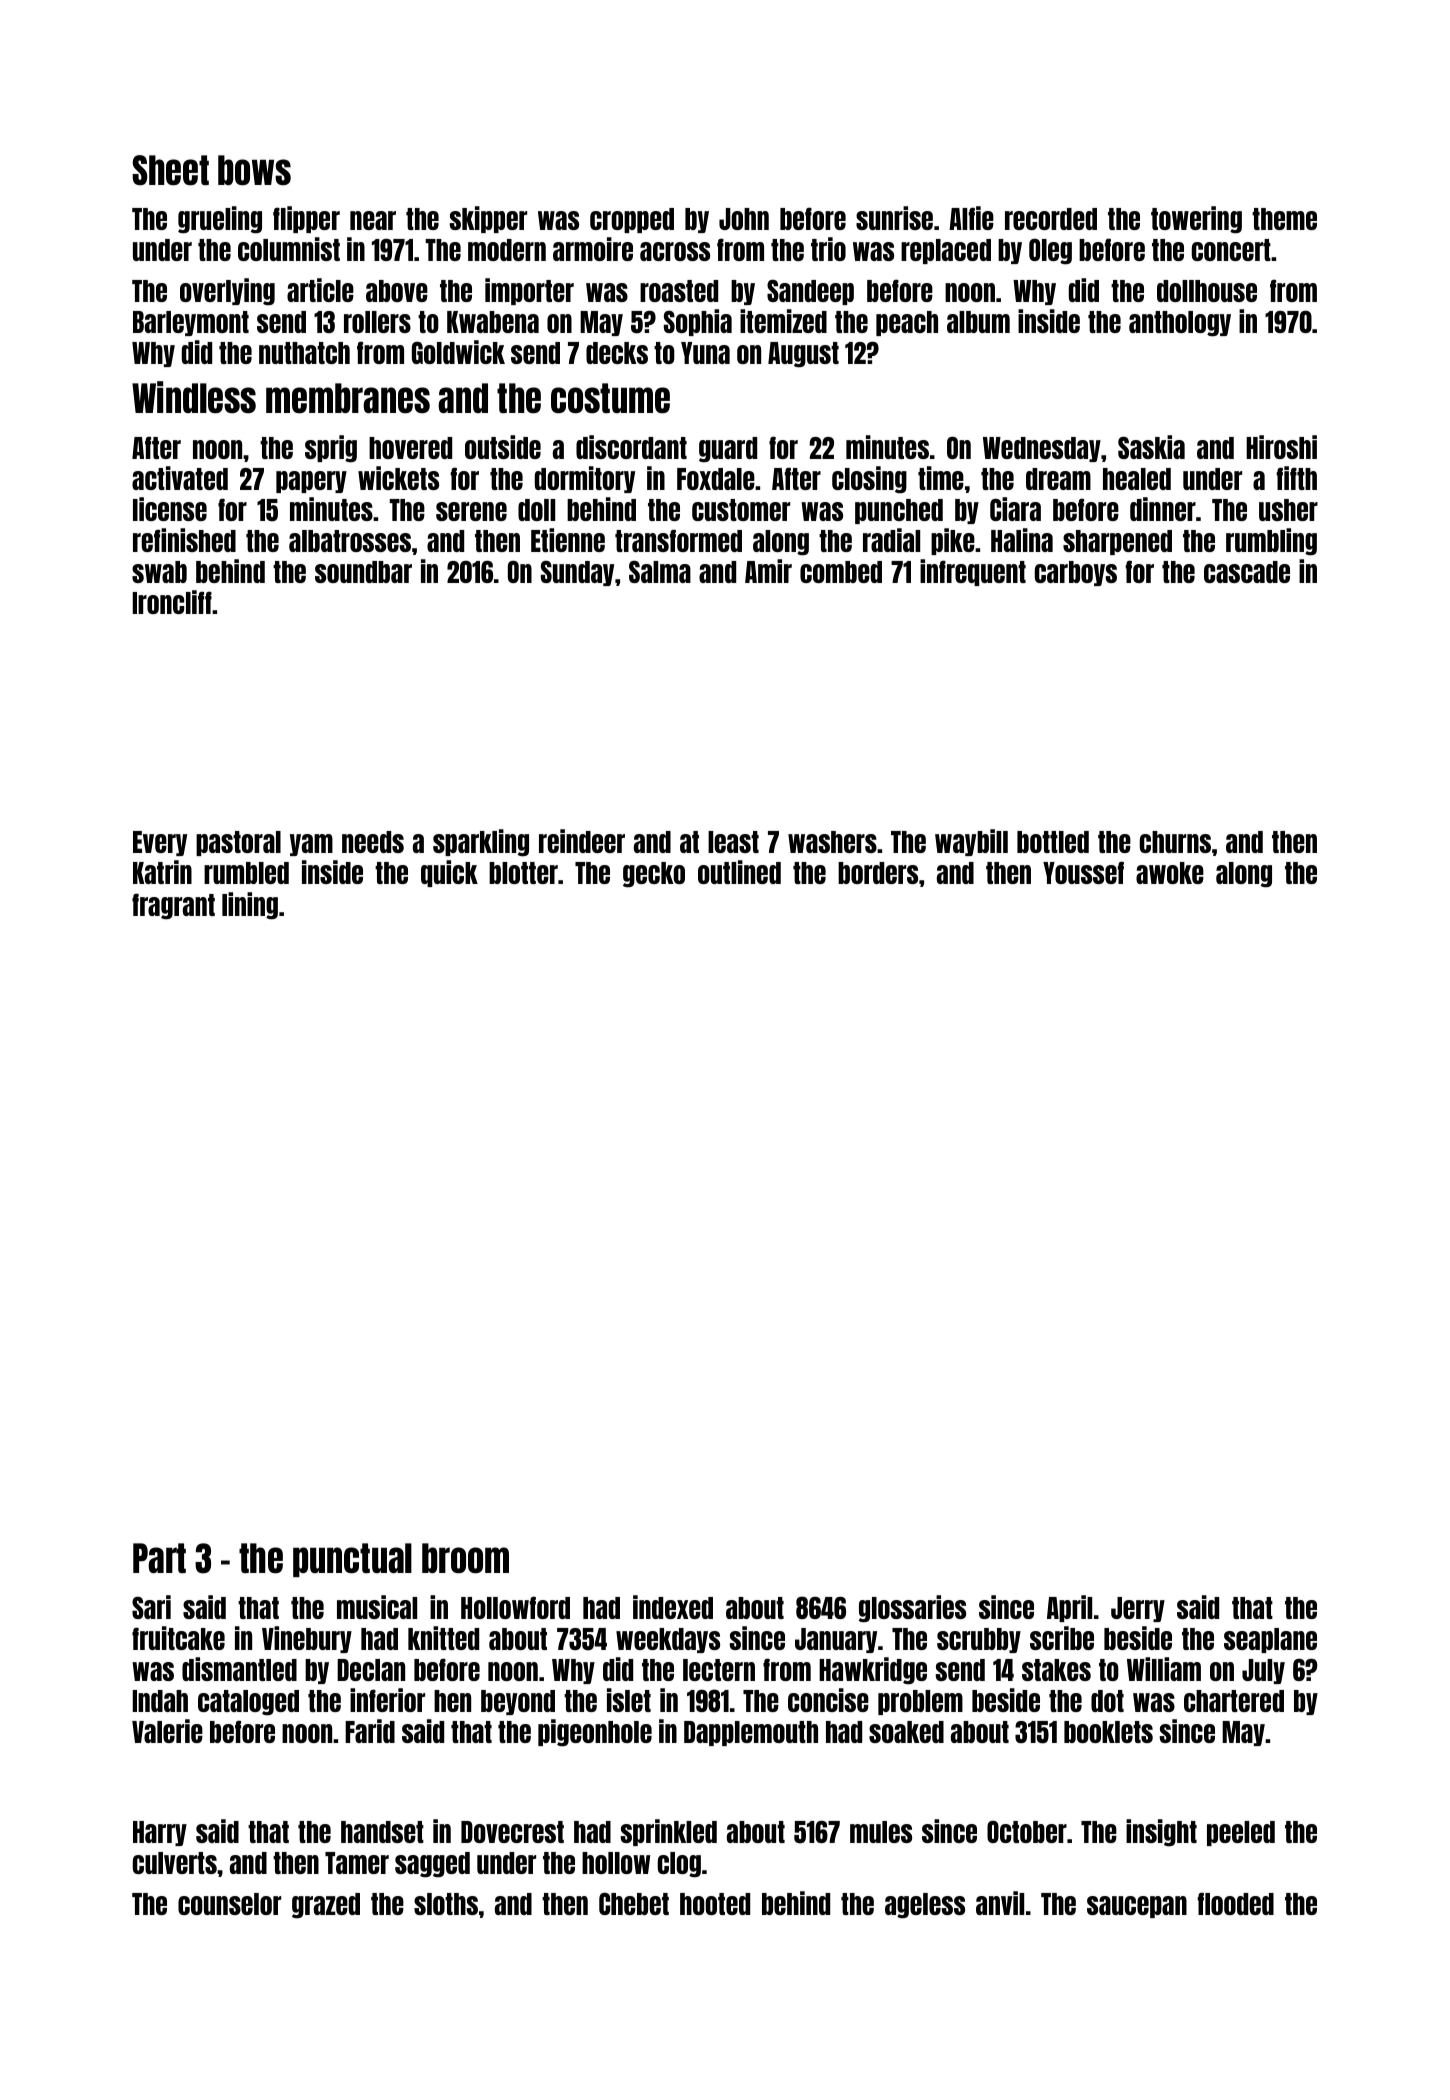 Image resolution: width=1450 pixels, height=2100 pixels. Describe the element at coordinates (159, 572) in the page. I see `swab` at that location.
